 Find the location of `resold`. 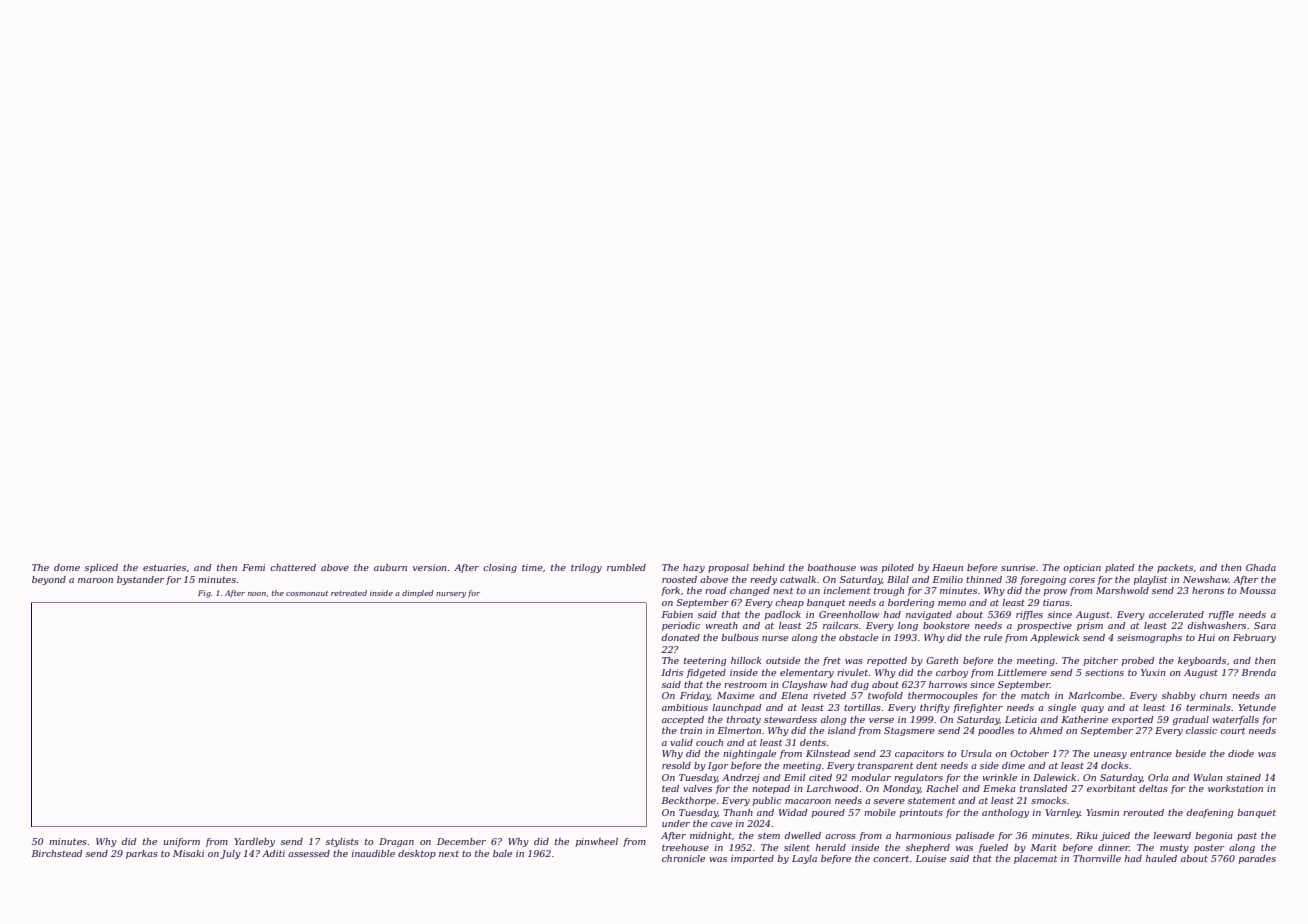

resold is located at coordinates (676, 765).
